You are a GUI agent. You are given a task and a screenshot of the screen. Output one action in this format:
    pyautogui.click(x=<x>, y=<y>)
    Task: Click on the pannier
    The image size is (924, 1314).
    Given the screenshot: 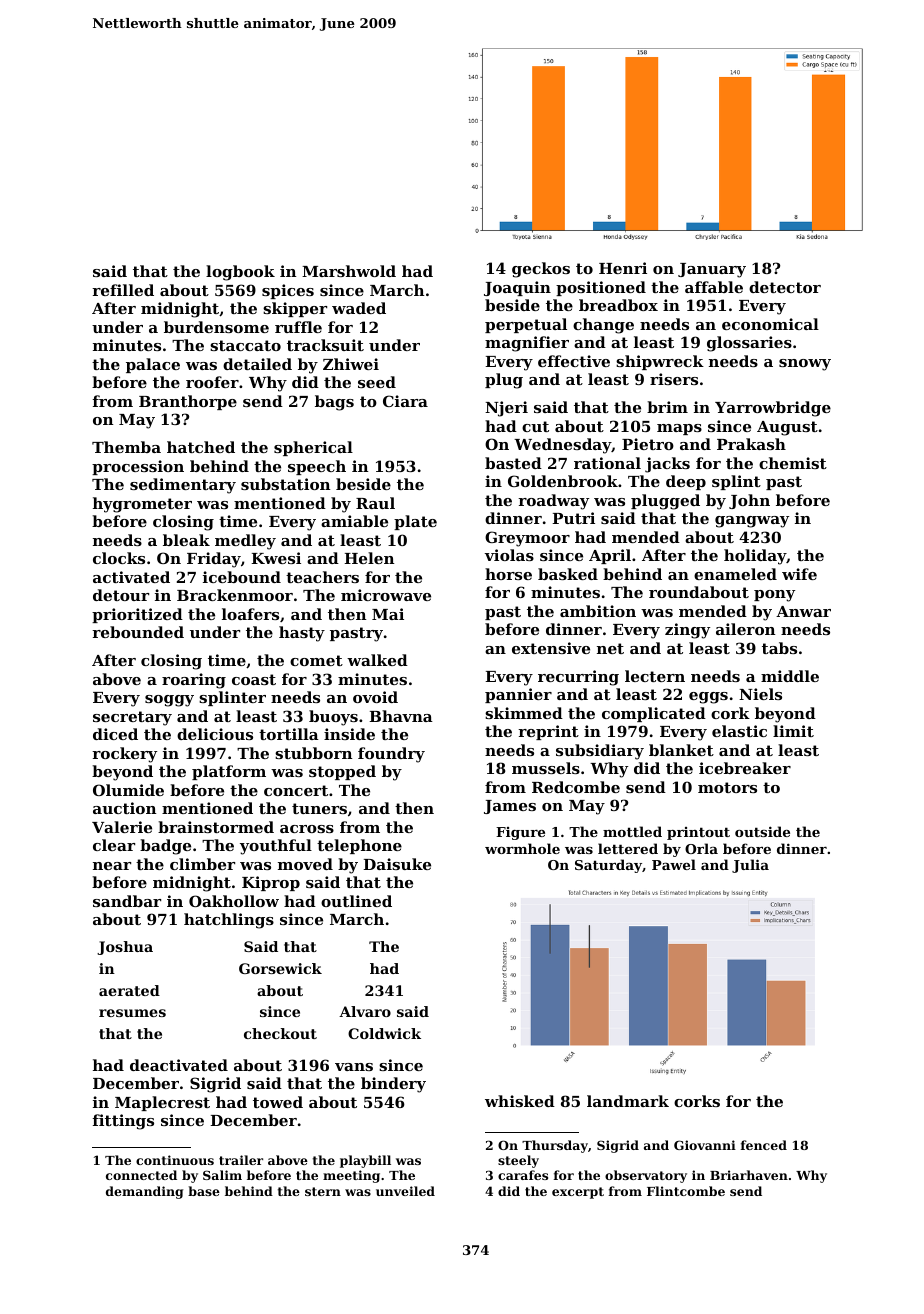 What is the action you would take?
    pyautogui.click(x=518, y=695)
